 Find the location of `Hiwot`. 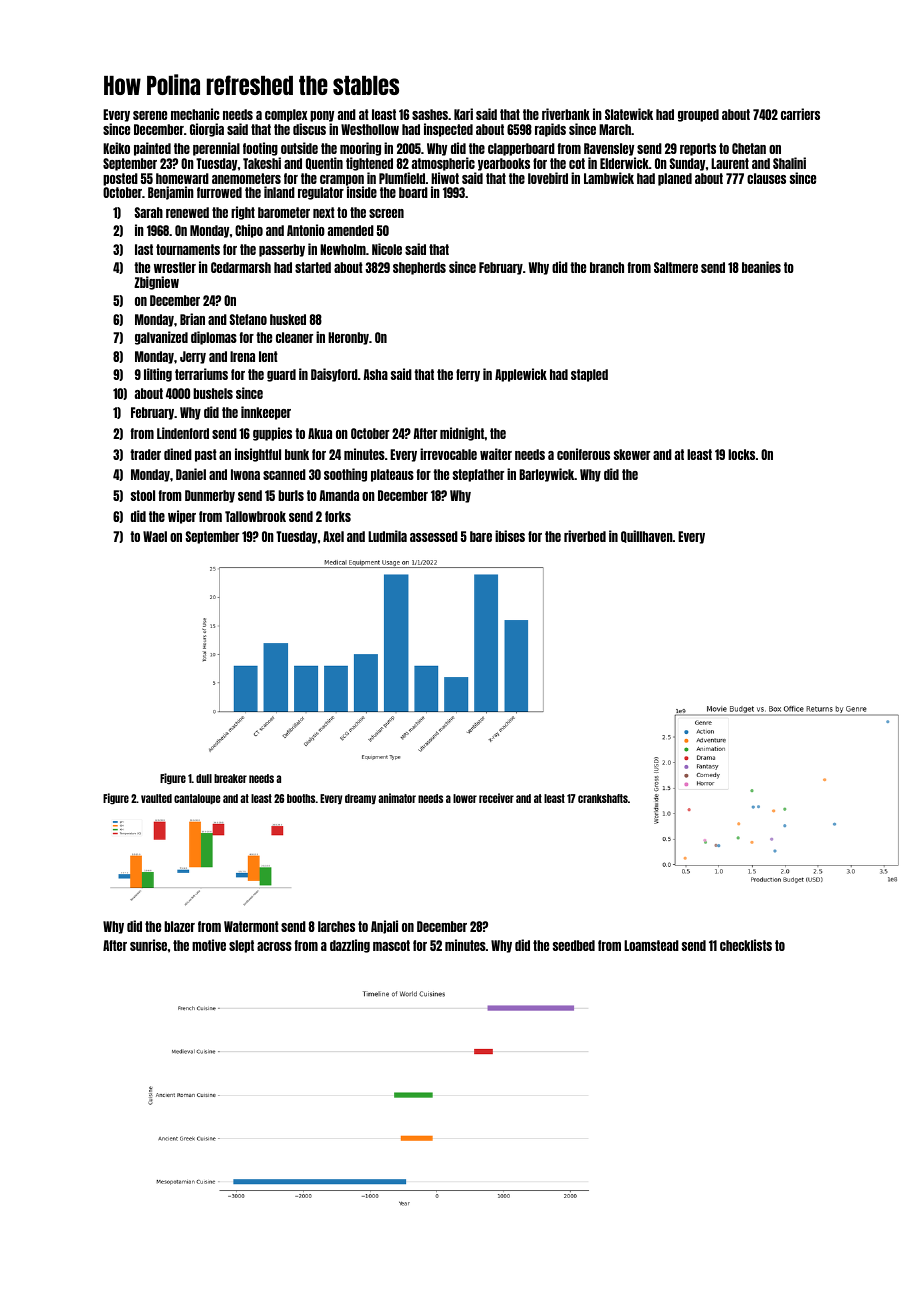

Hiwot is located at coordinates (445, 178).
